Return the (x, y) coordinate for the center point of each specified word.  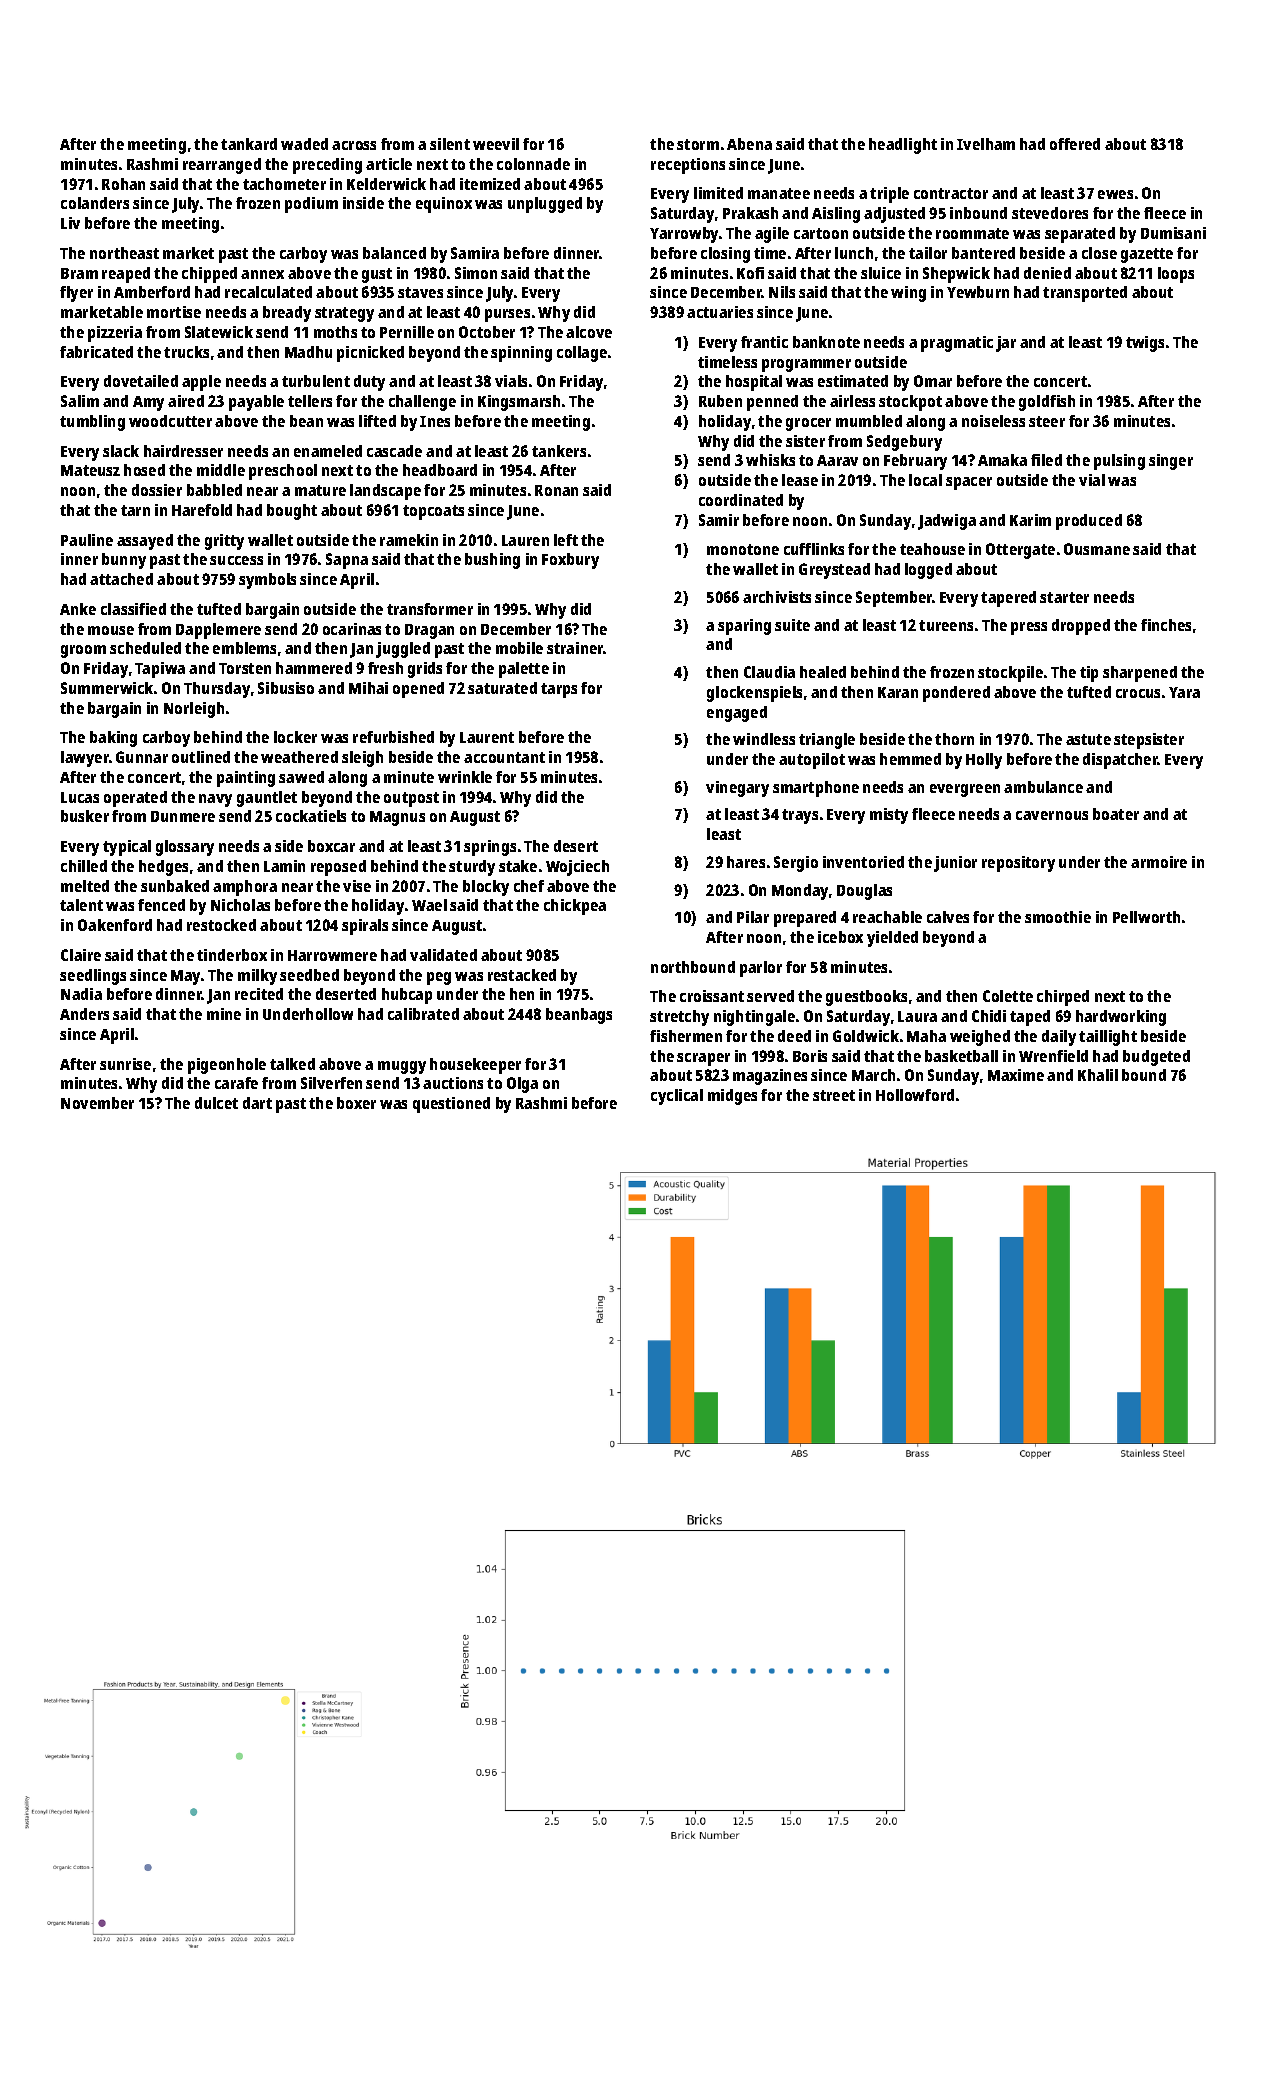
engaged (737, 714)
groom (83, 651)
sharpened (1140, 674)
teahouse (932, 549)
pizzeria (115, 334)
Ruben (720, 401)
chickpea (575, 907)
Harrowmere (332, 955)
